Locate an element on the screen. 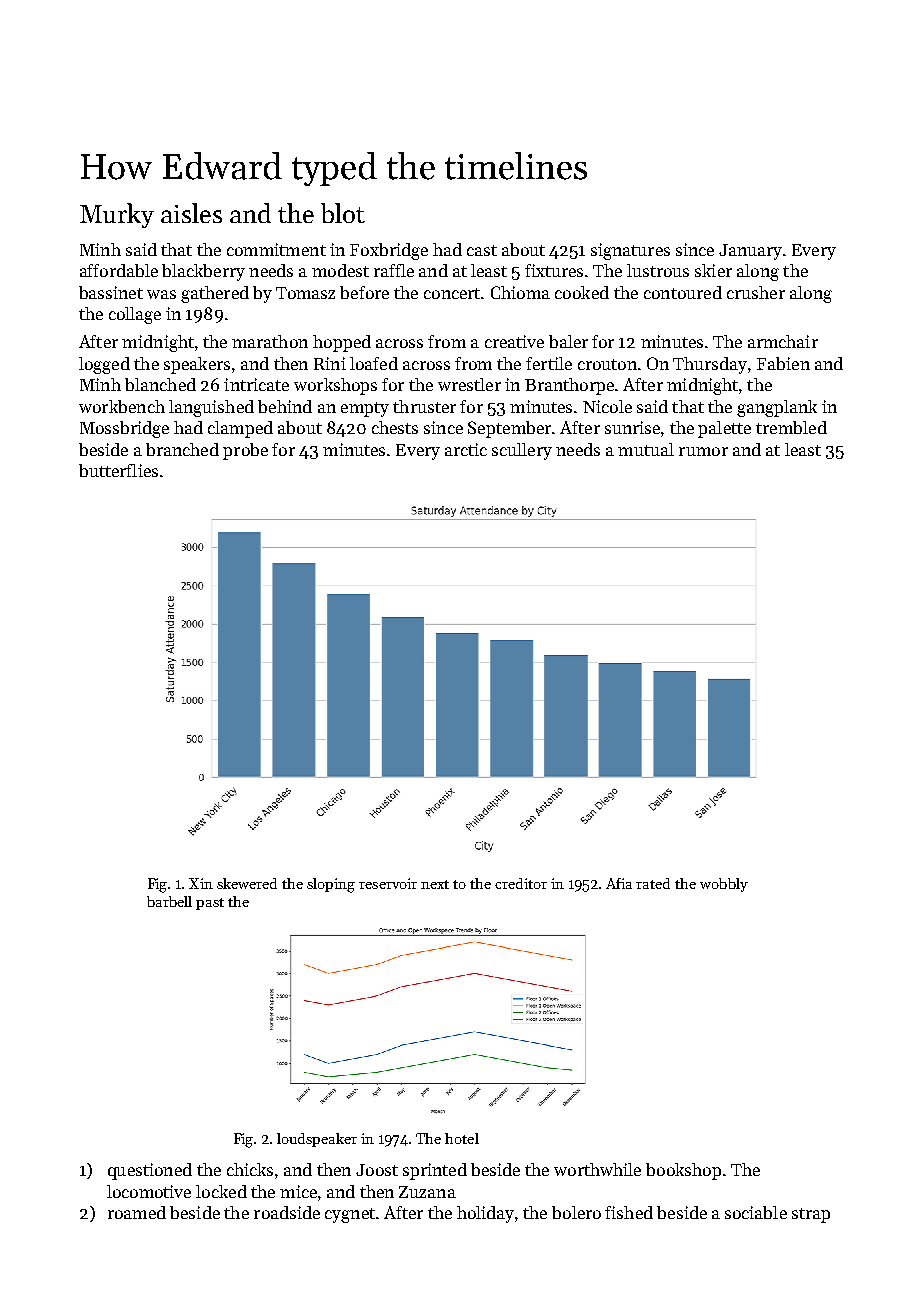 The image size is (924, 1314). Xin is located at coordinates (201, 883).
